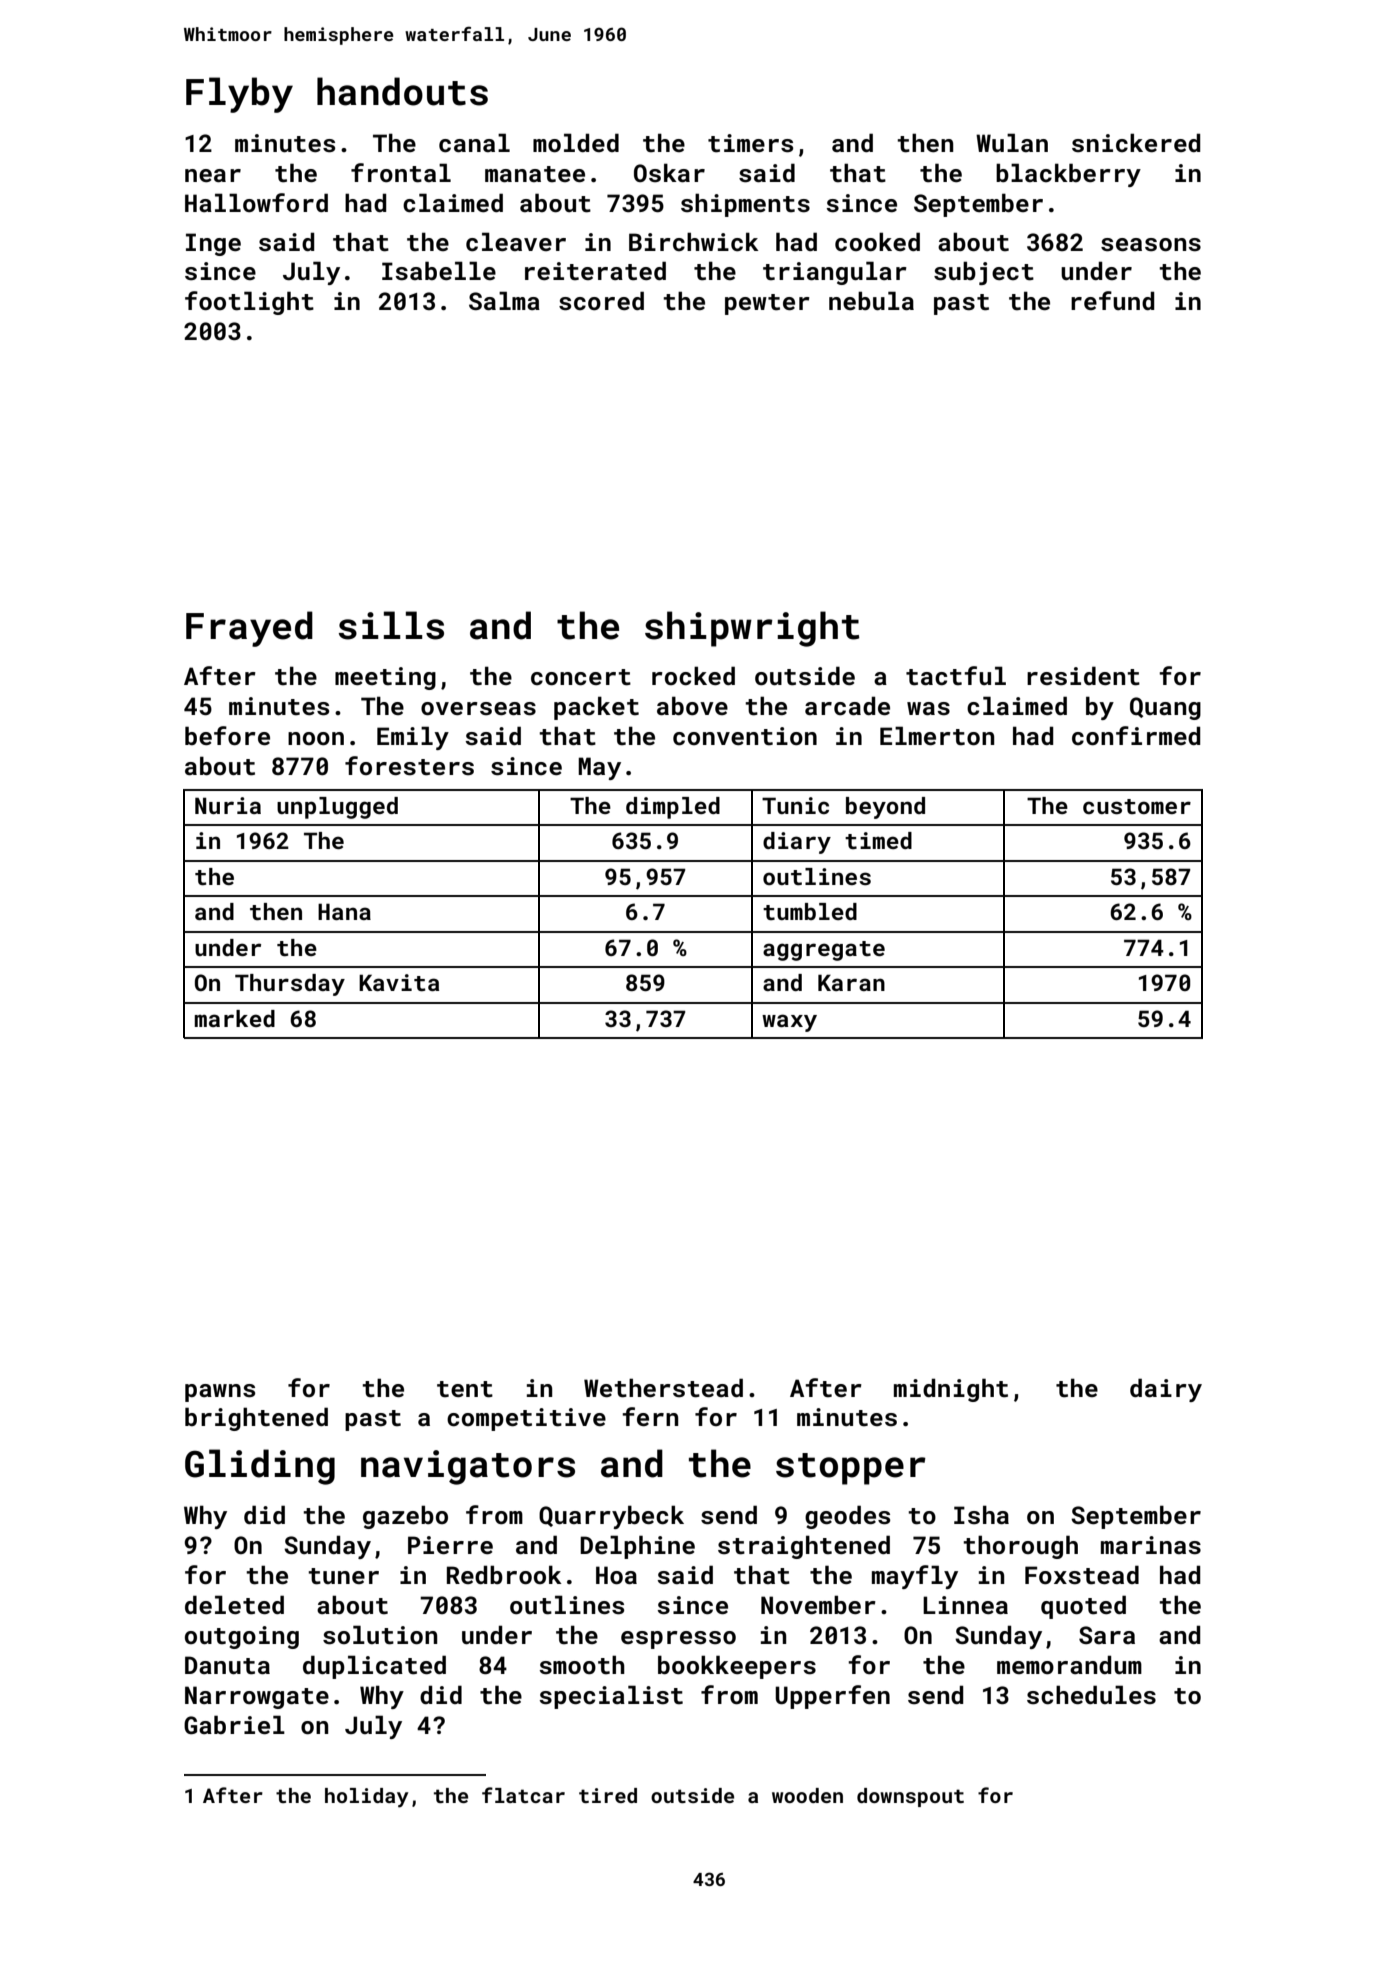 The height and width of the screenshot is (1969, 1386). I want to click on dairy, so click(1166, 1390).
